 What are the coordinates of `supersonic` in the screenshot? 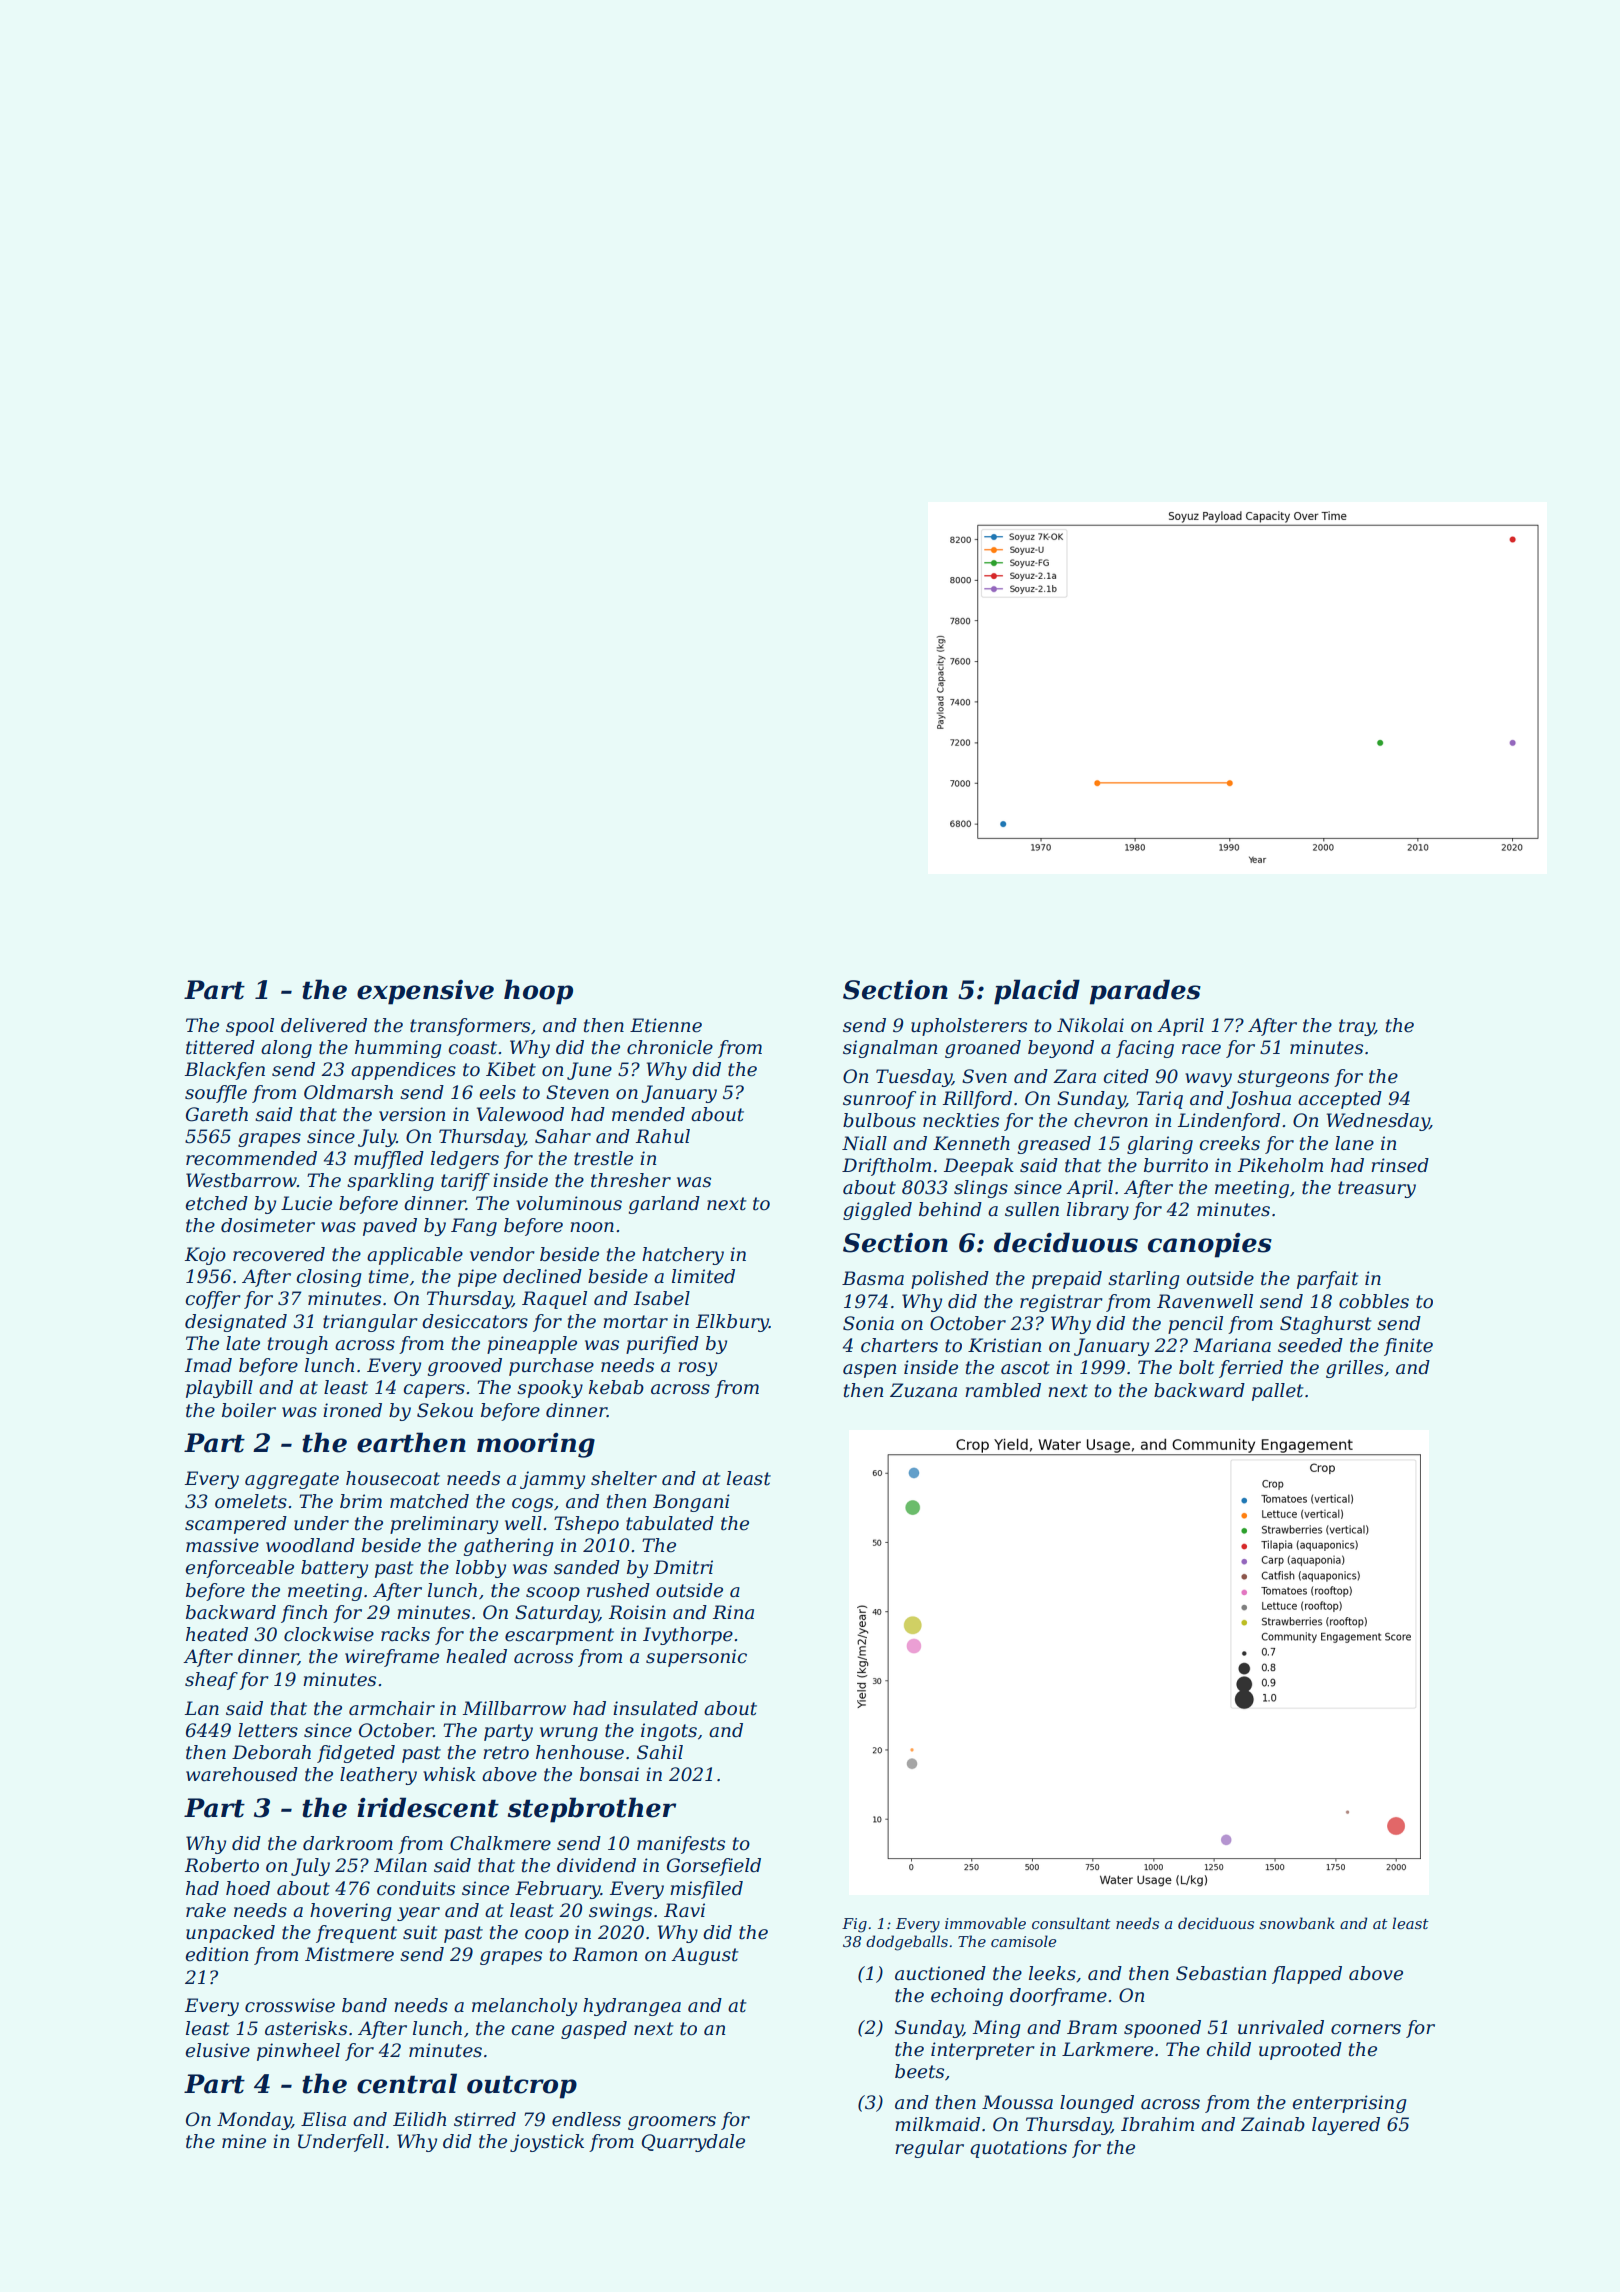 It's located at (696, 1658).
